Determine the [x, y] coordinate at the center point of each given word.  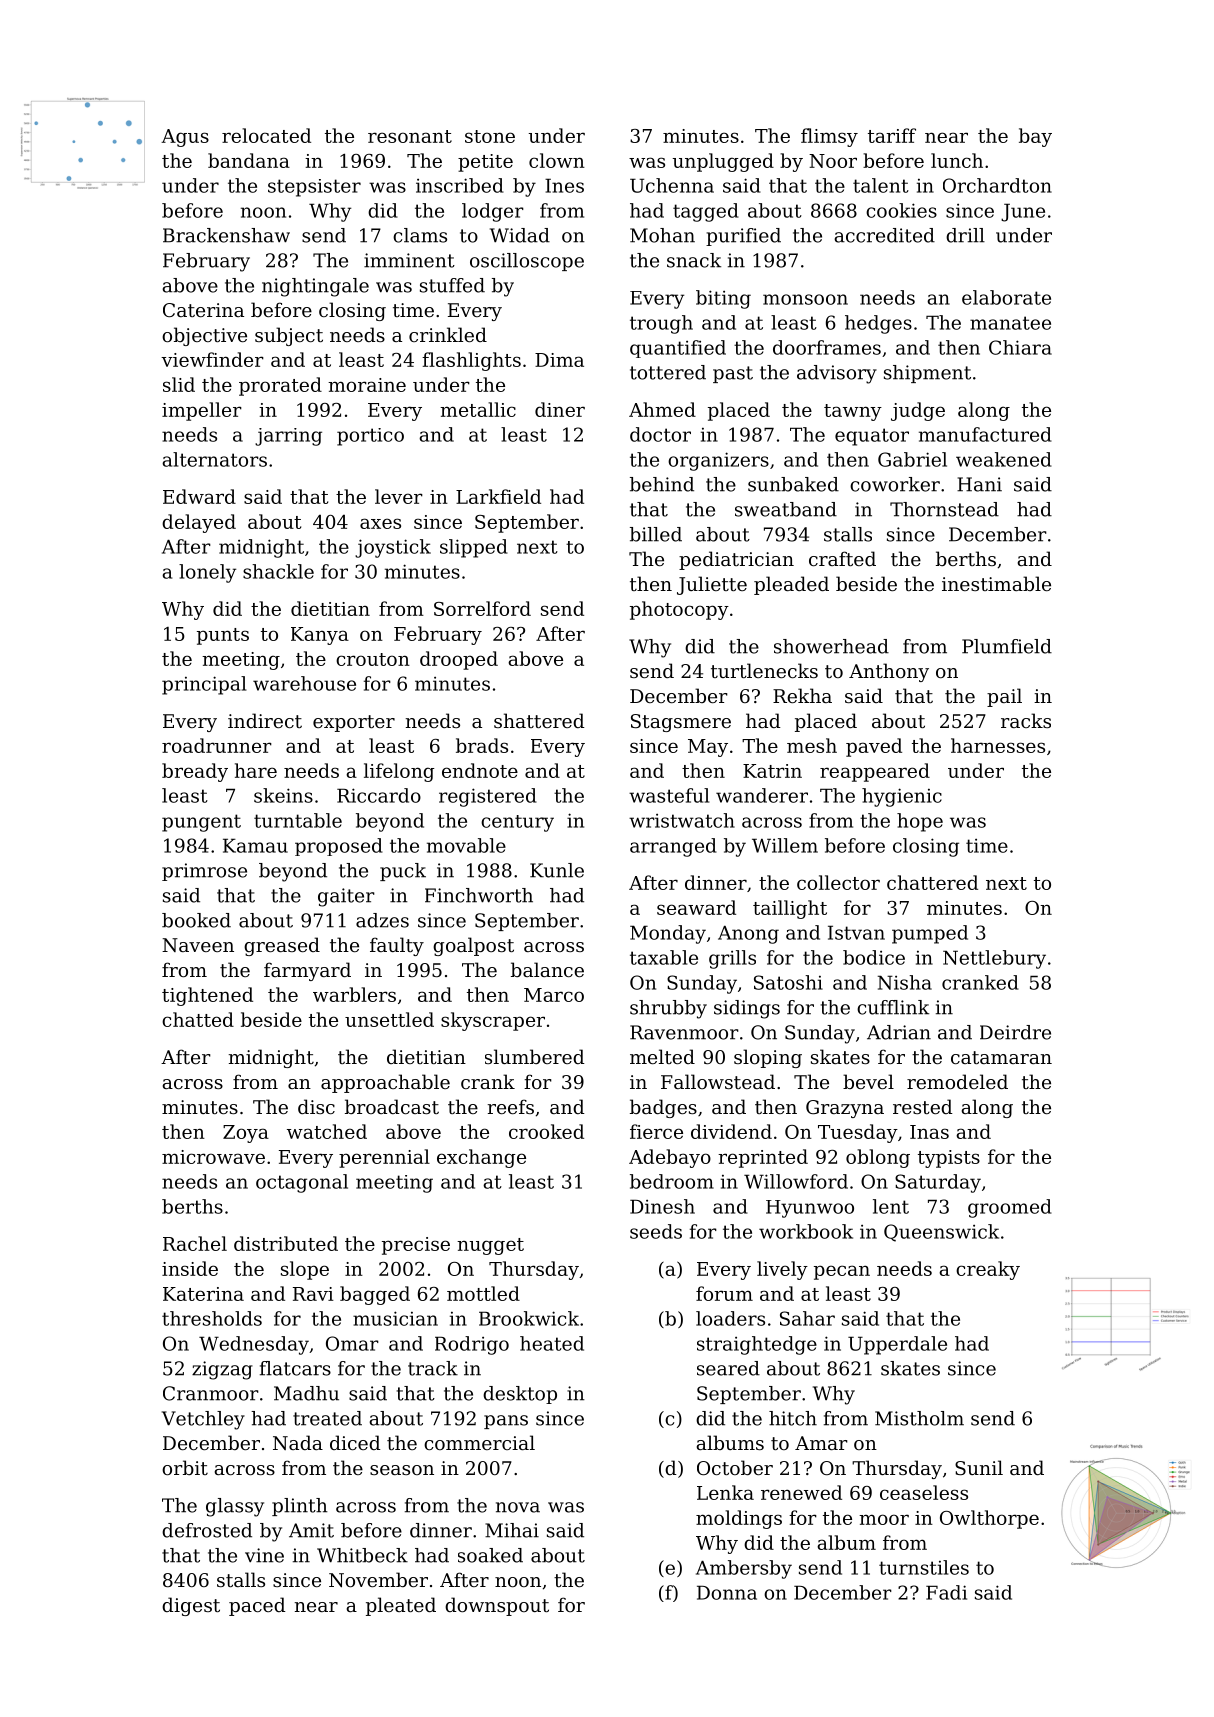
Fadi [946, 1592]
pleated [401, 1606]
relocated [266, 135]
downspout [497, 1606]
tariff [892, 135]
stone [490, 136]
